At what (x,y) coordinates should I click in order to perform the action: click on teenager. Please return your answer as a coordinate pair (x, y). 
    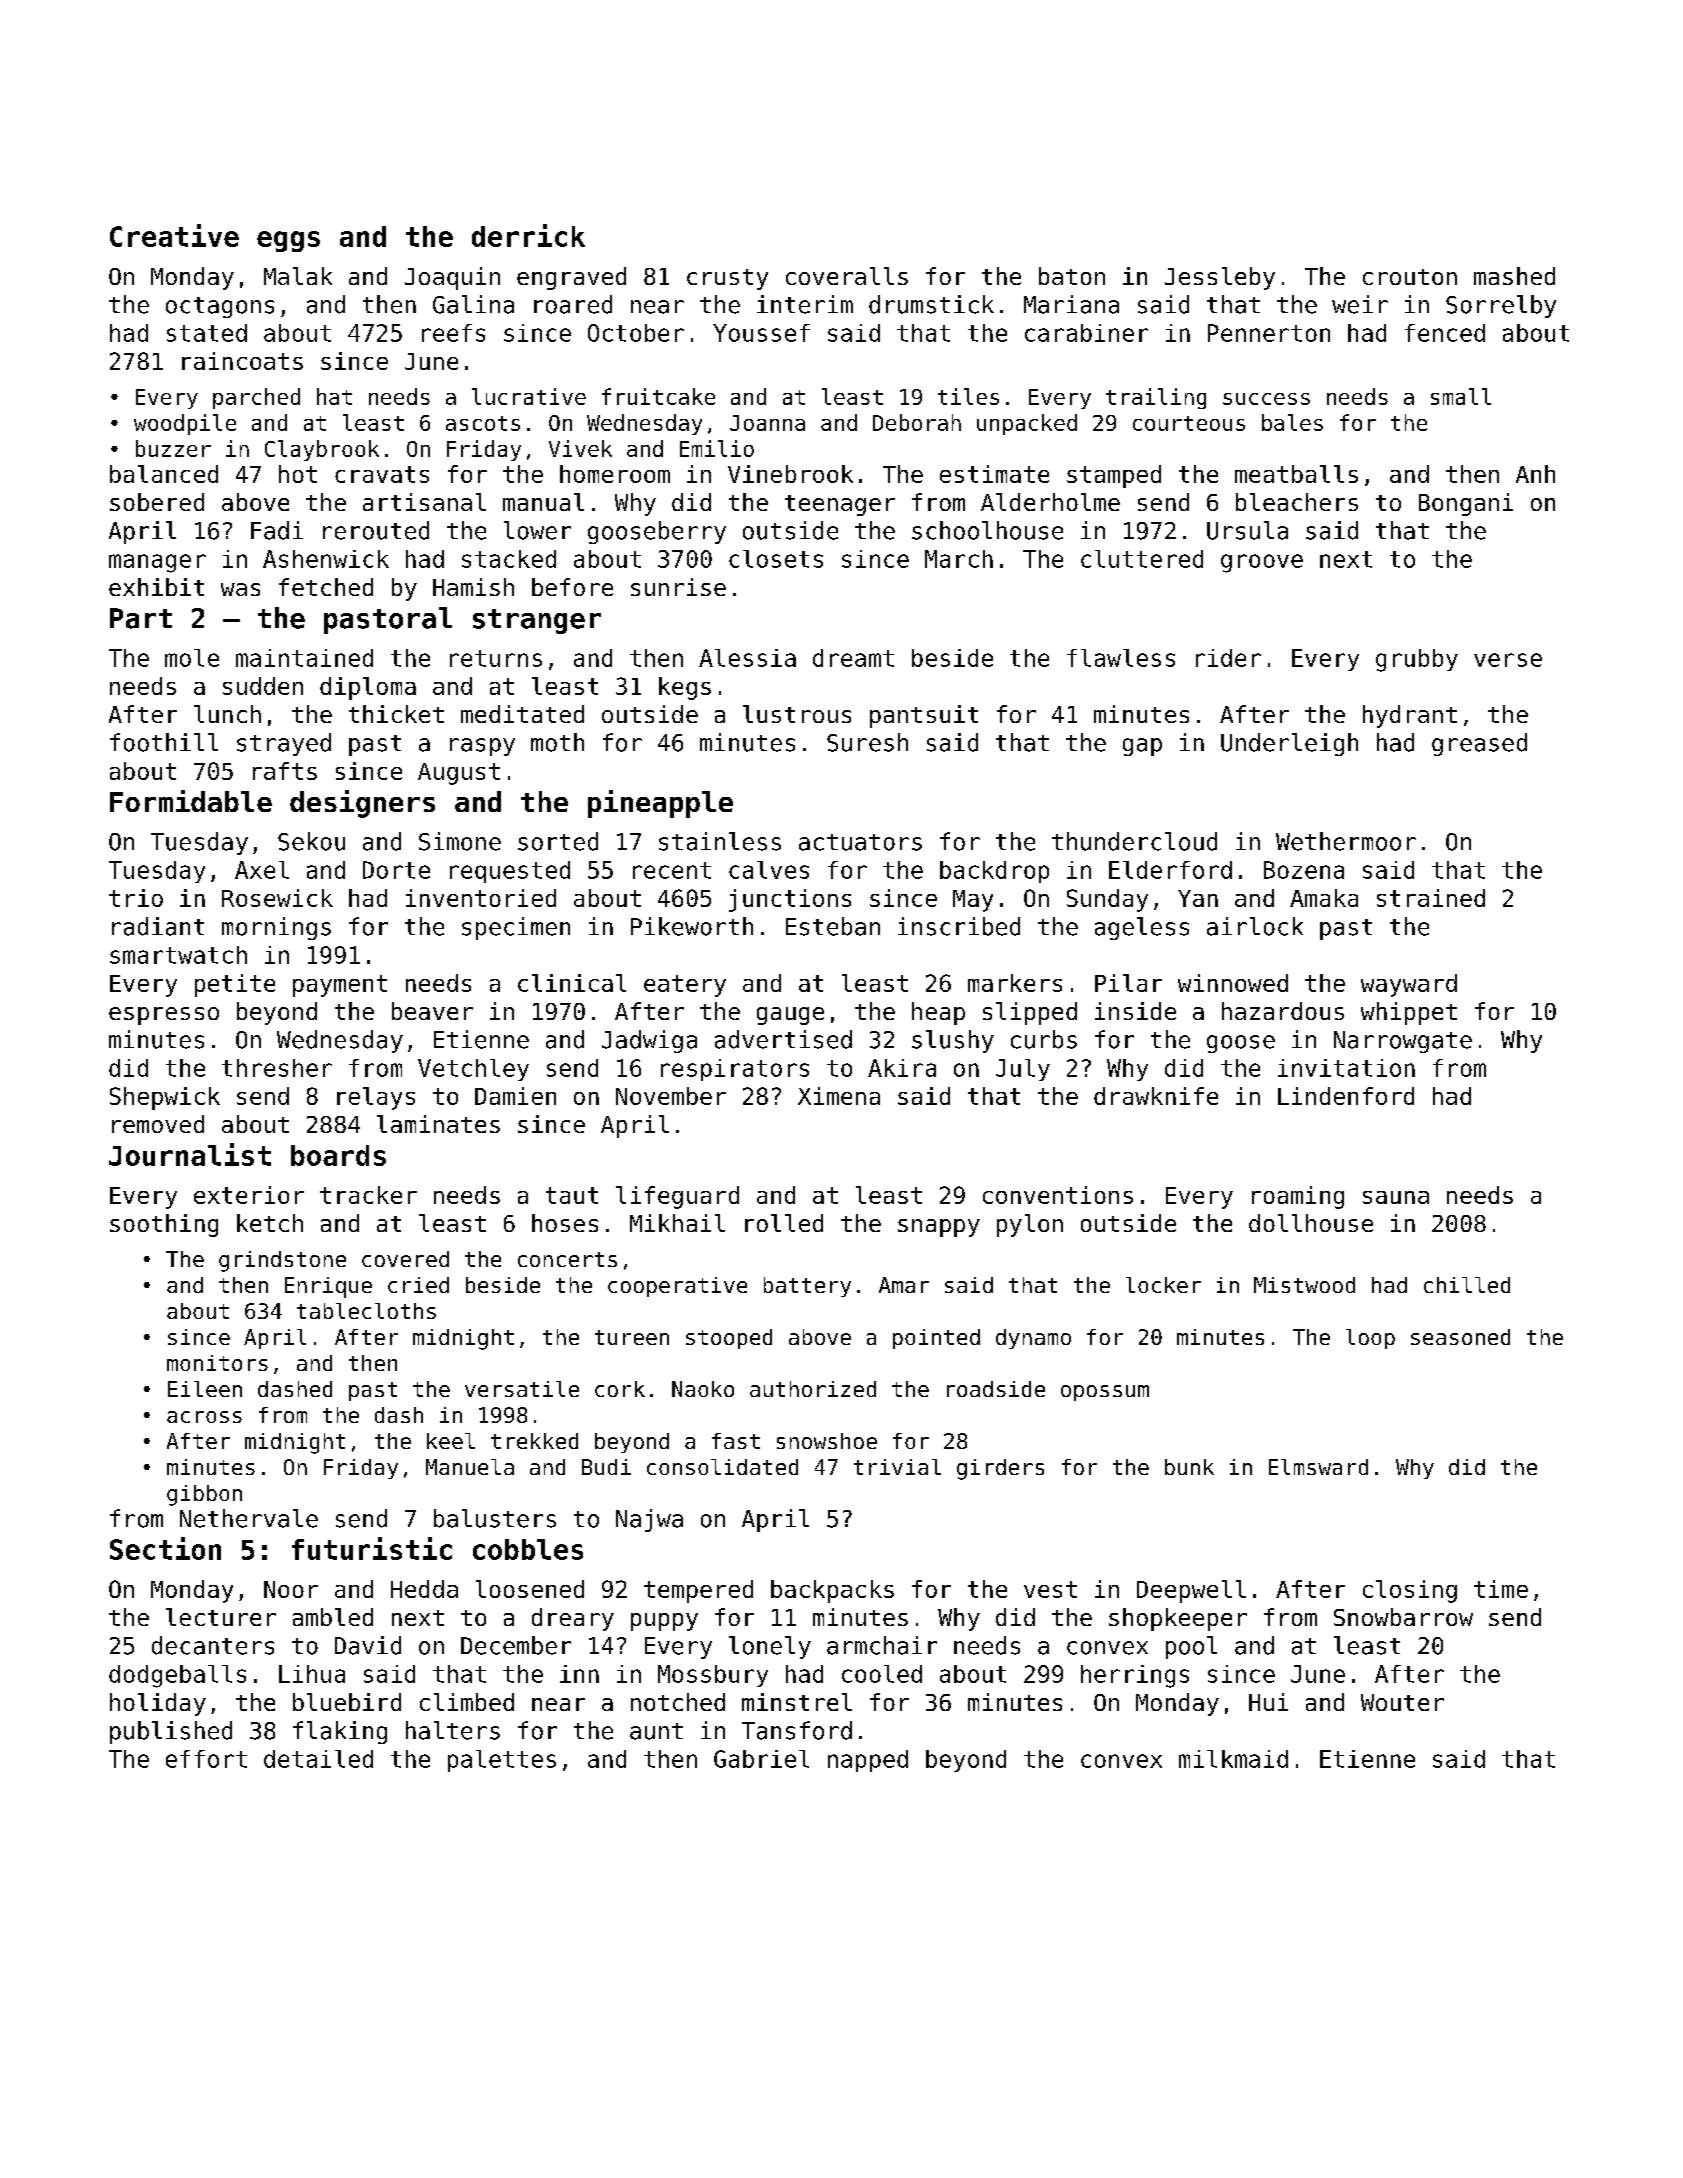
    Looking at the image, I should click on (840, 505).
